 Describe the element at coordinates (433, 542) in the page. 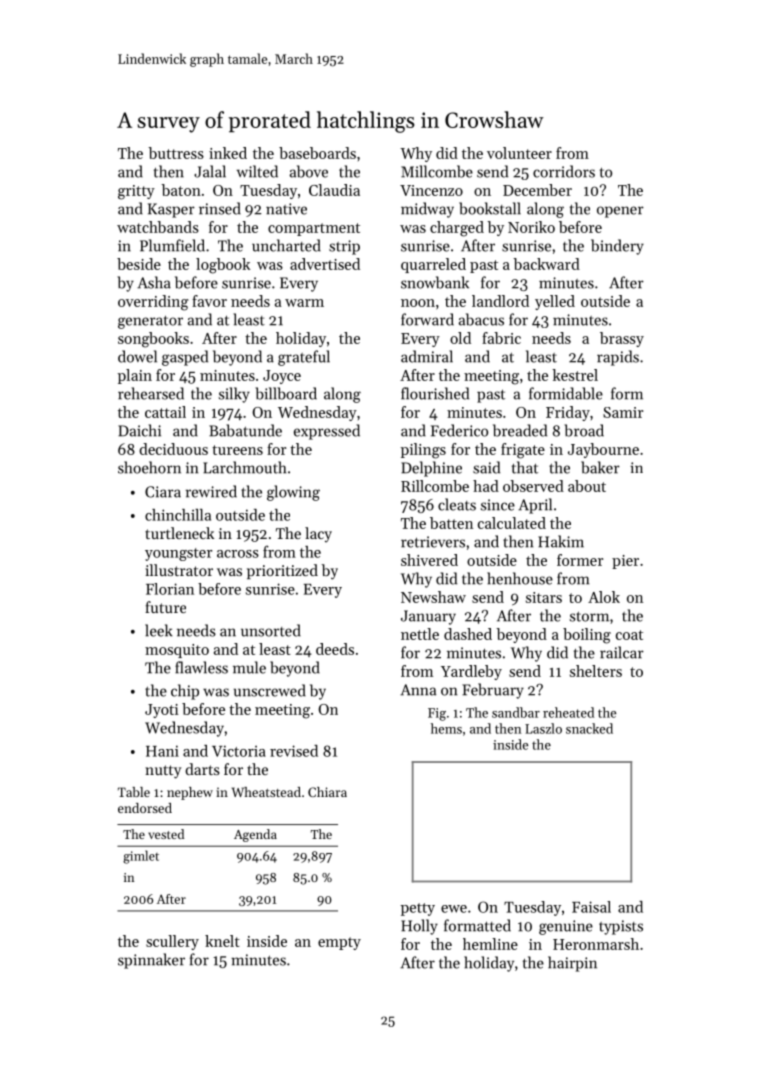

I see `retrievers` at that location.
